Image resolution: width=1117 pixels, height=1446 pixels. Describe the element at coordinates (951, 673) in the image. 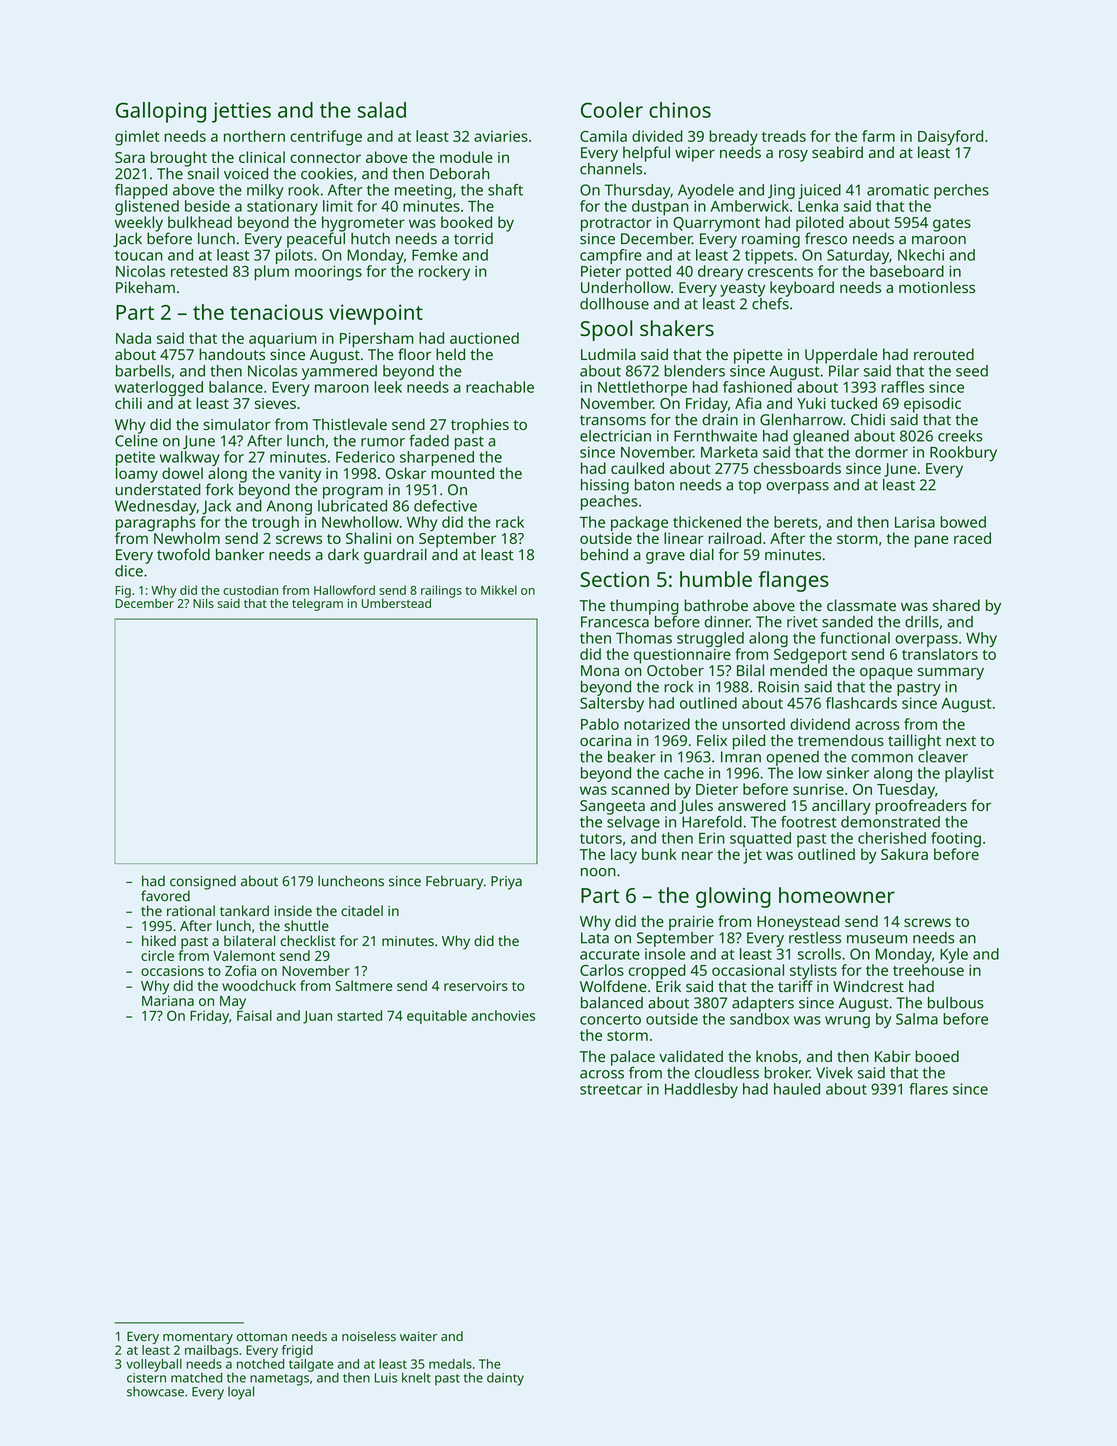

I see `summary` at that location.
